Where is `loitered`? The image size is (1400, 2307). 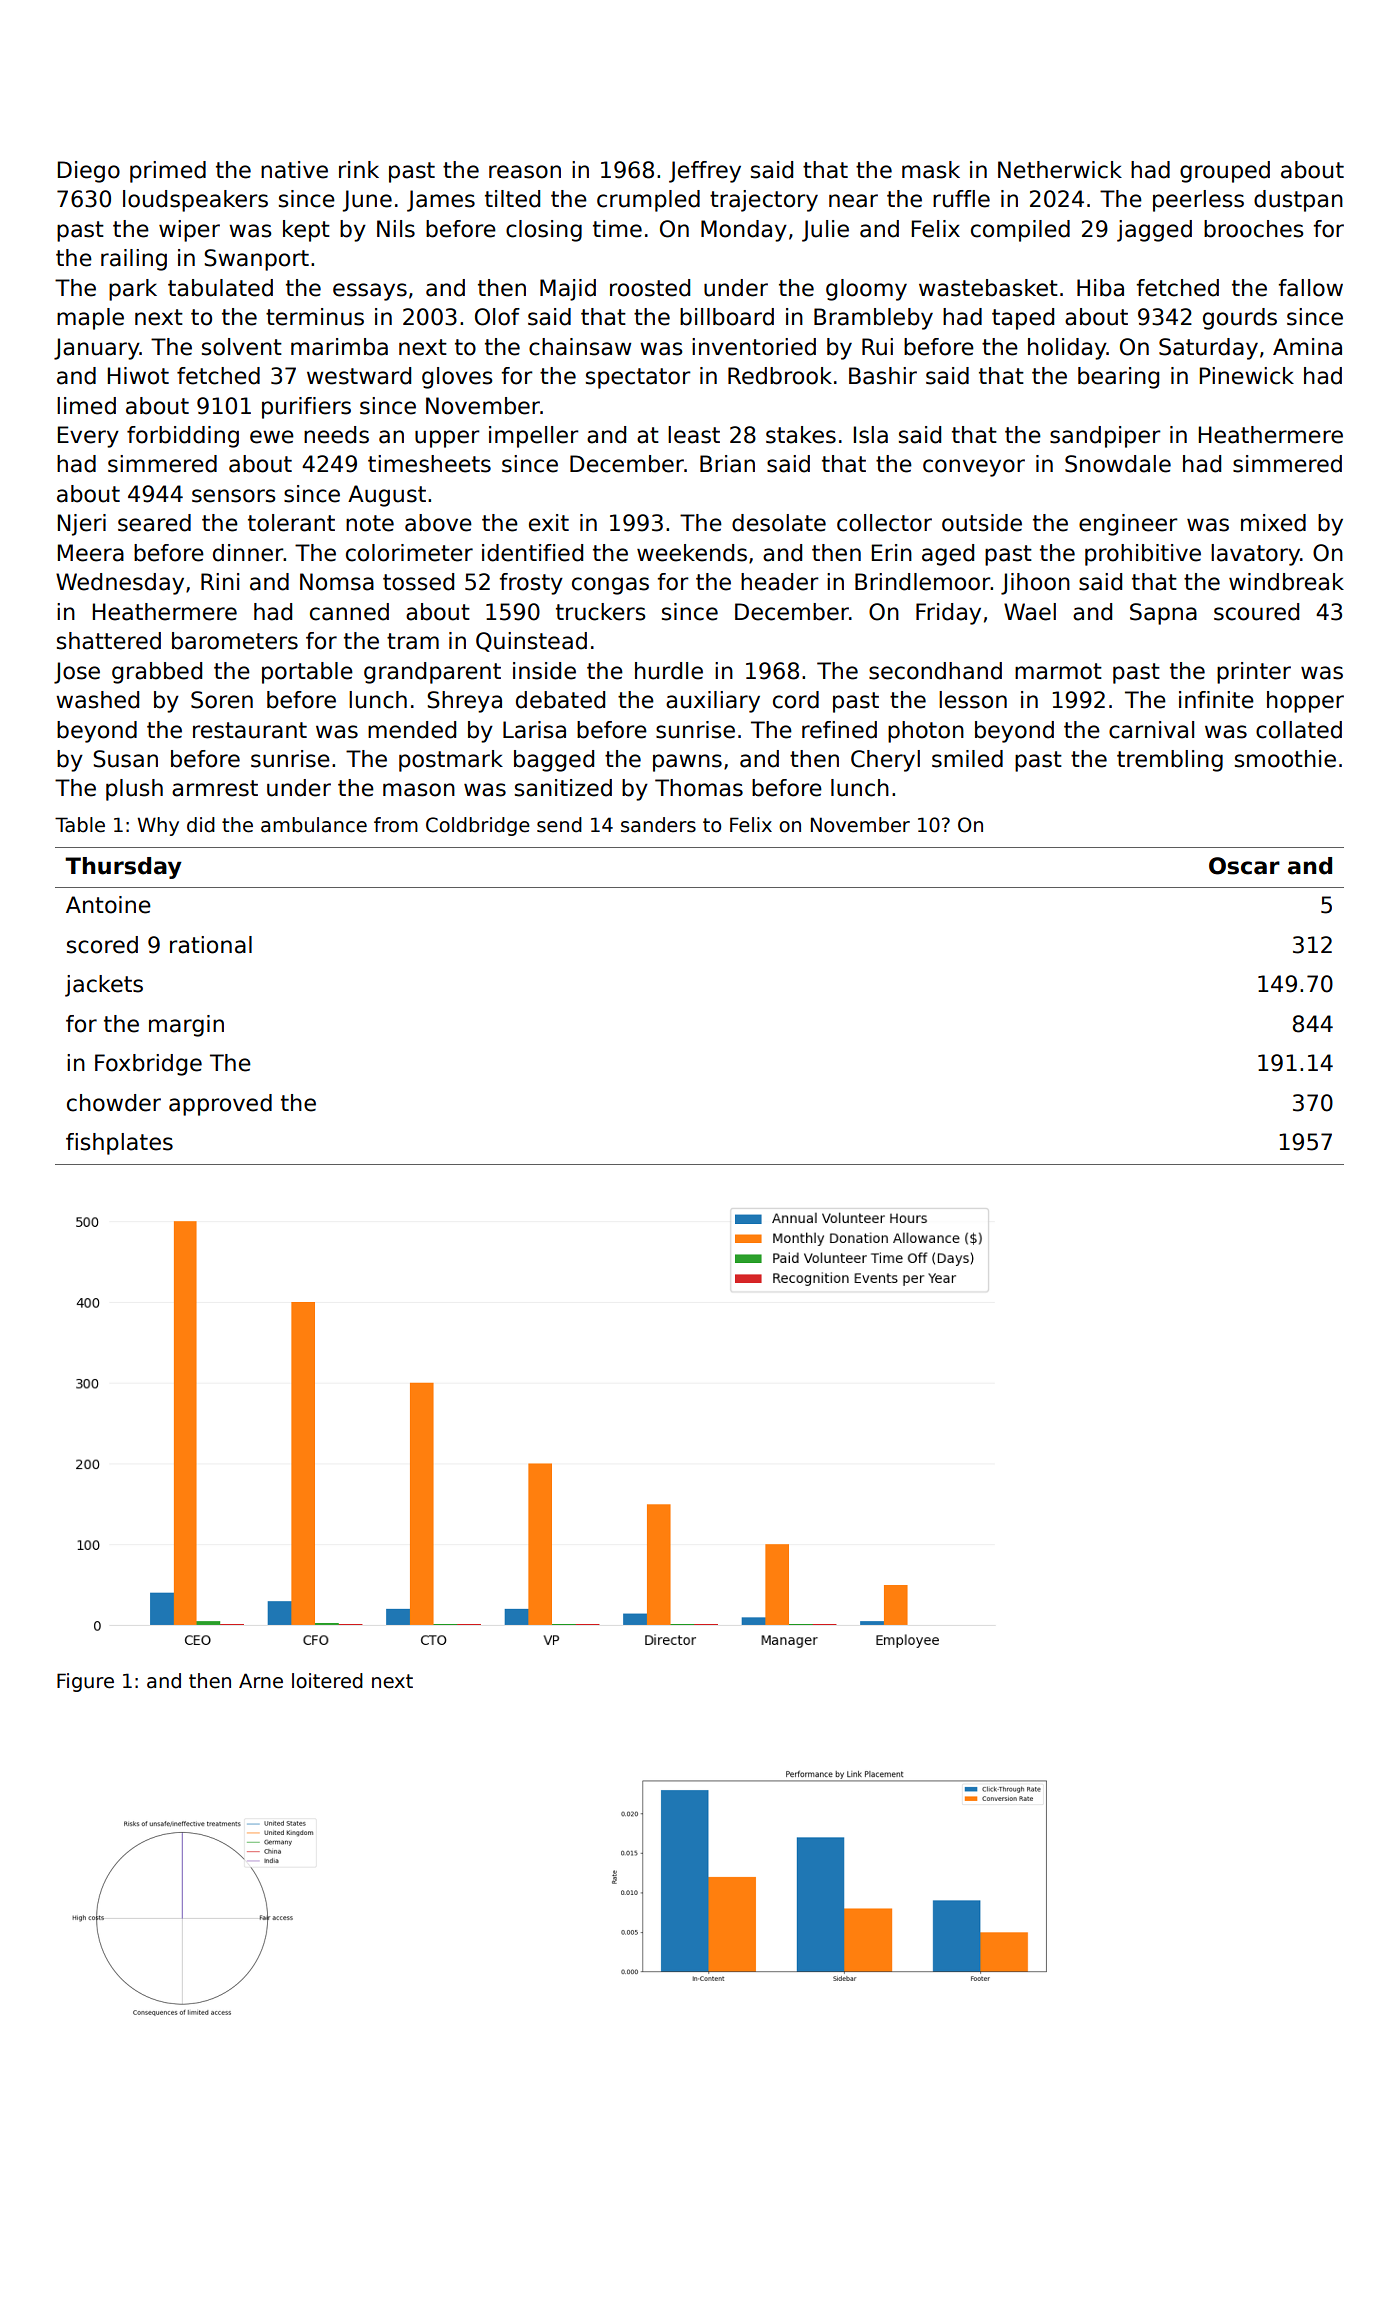
loitered is located at coordinates (327, 1681).
